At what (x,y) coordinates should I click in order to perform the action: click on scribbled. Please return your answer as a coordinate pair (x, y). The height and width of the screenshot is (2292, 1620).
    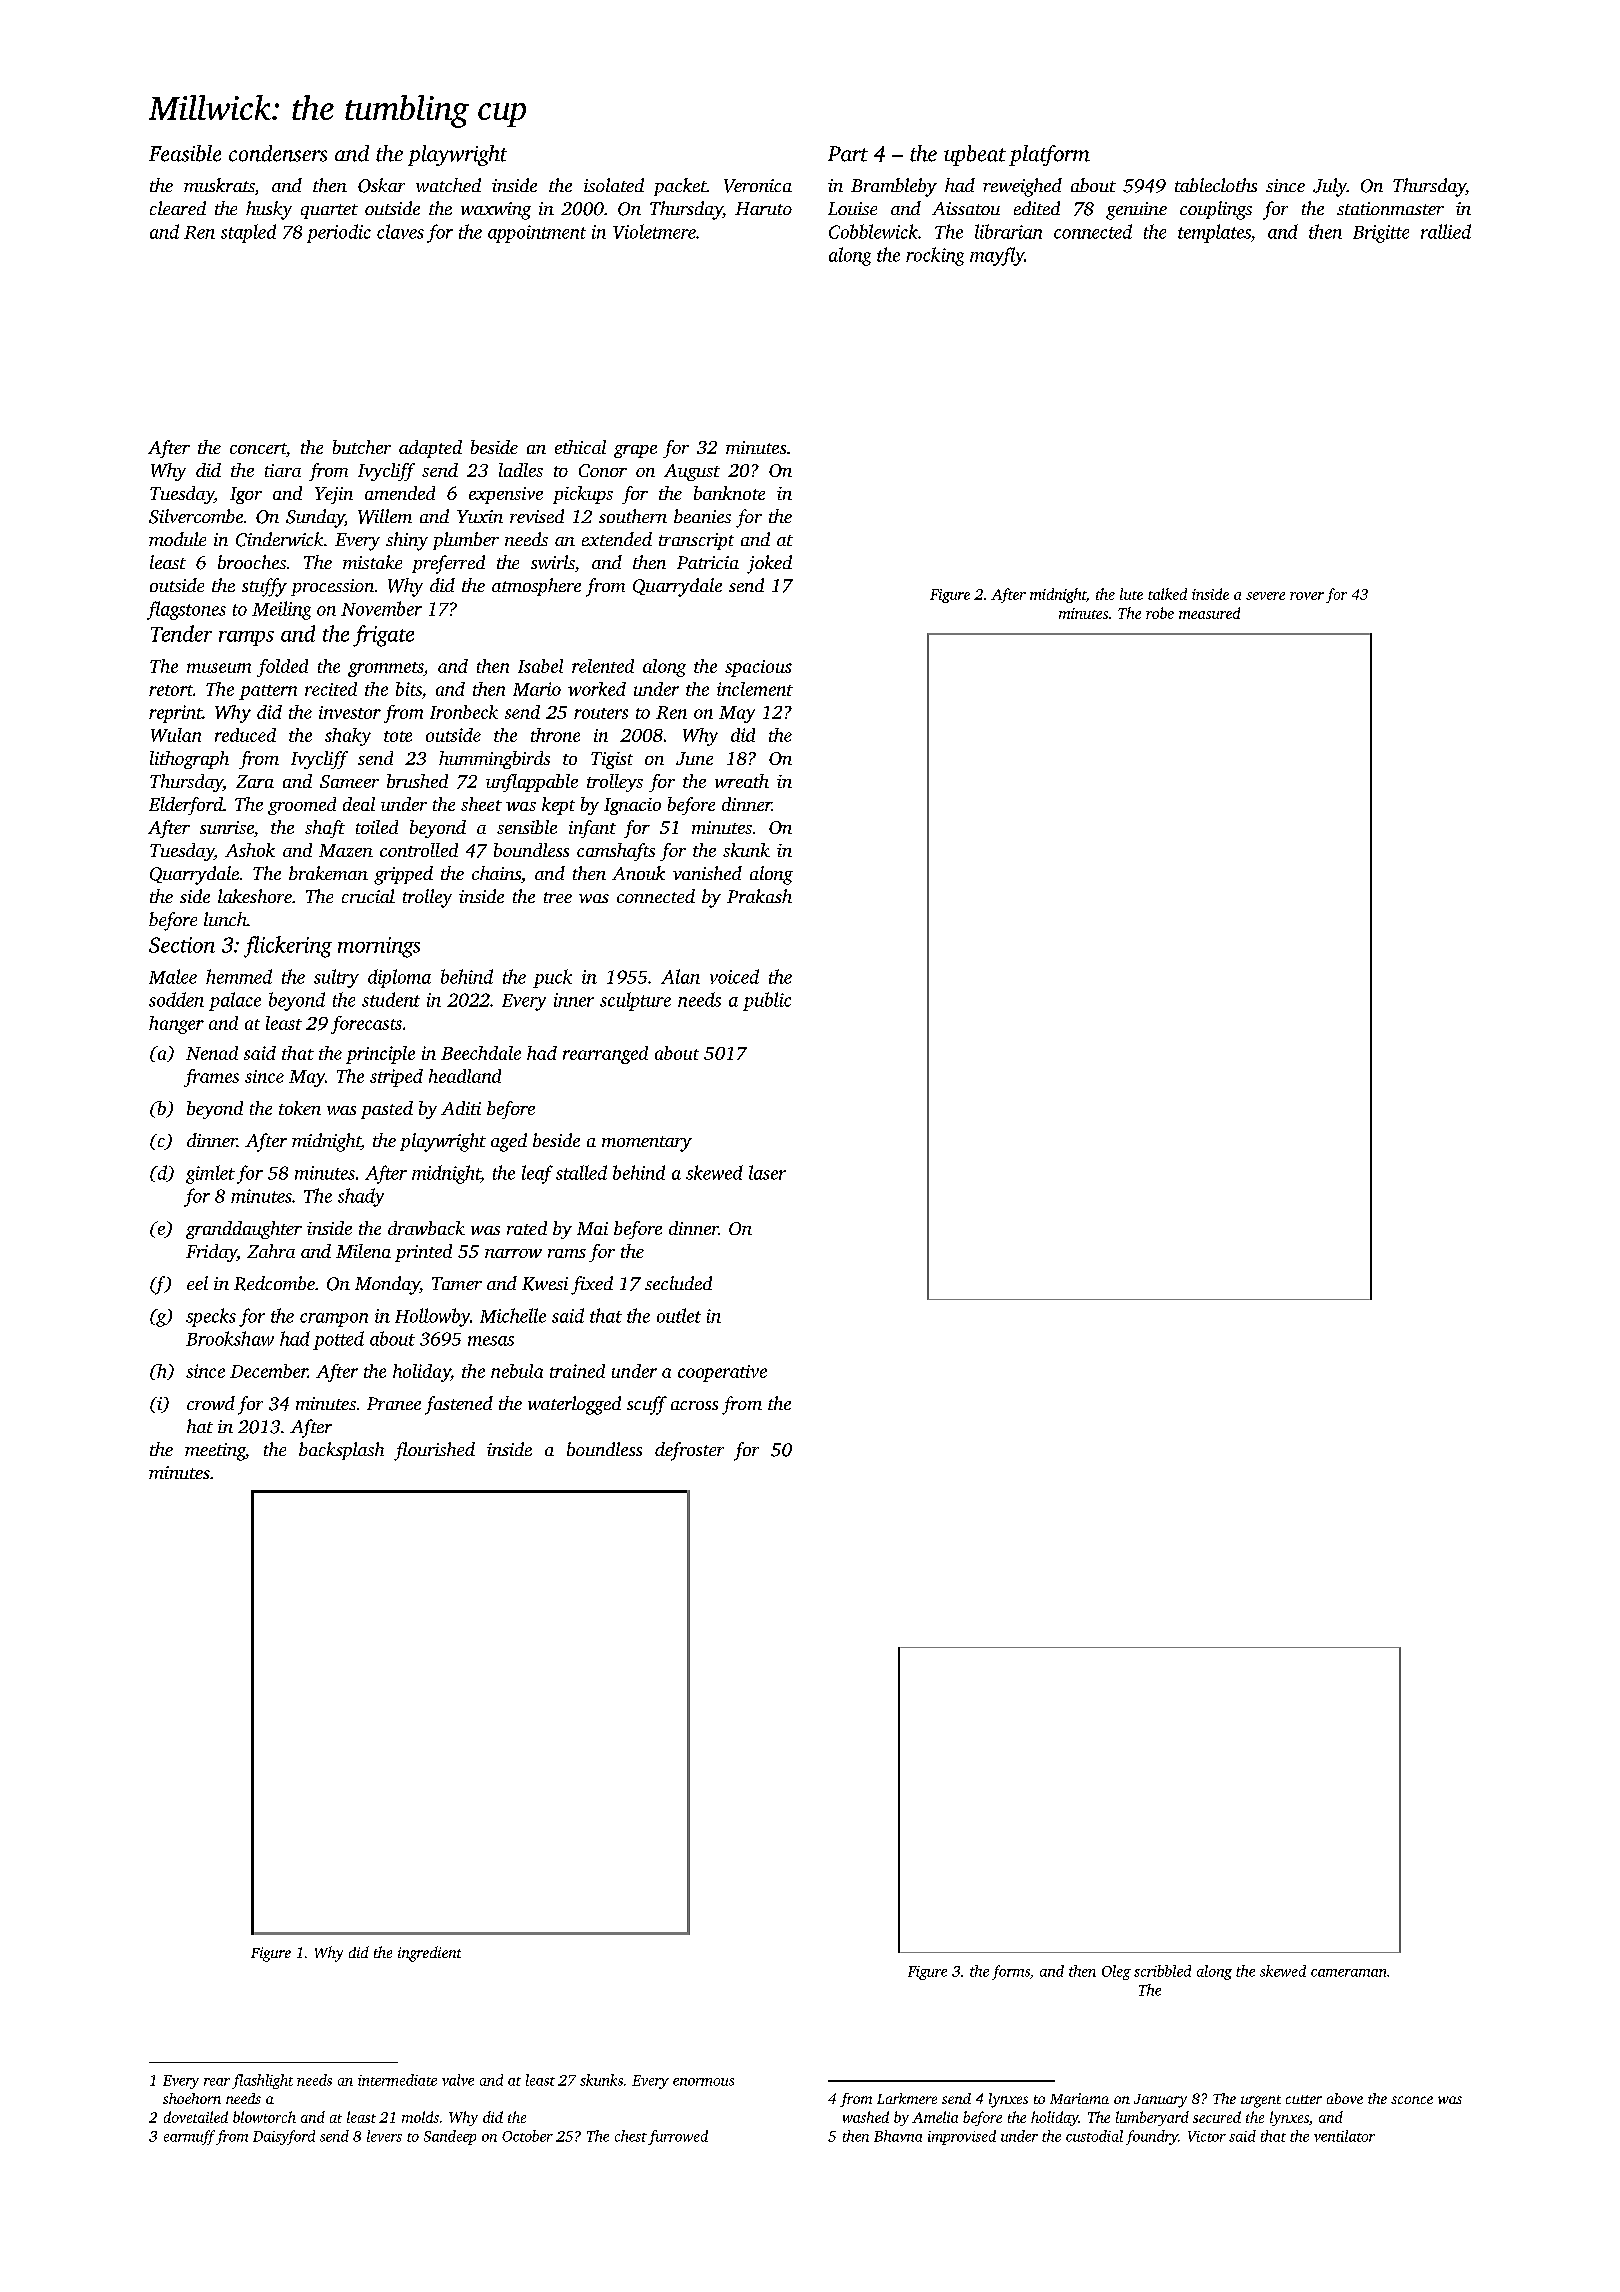
    Looking at the image, I should click on (1162, 1971).
